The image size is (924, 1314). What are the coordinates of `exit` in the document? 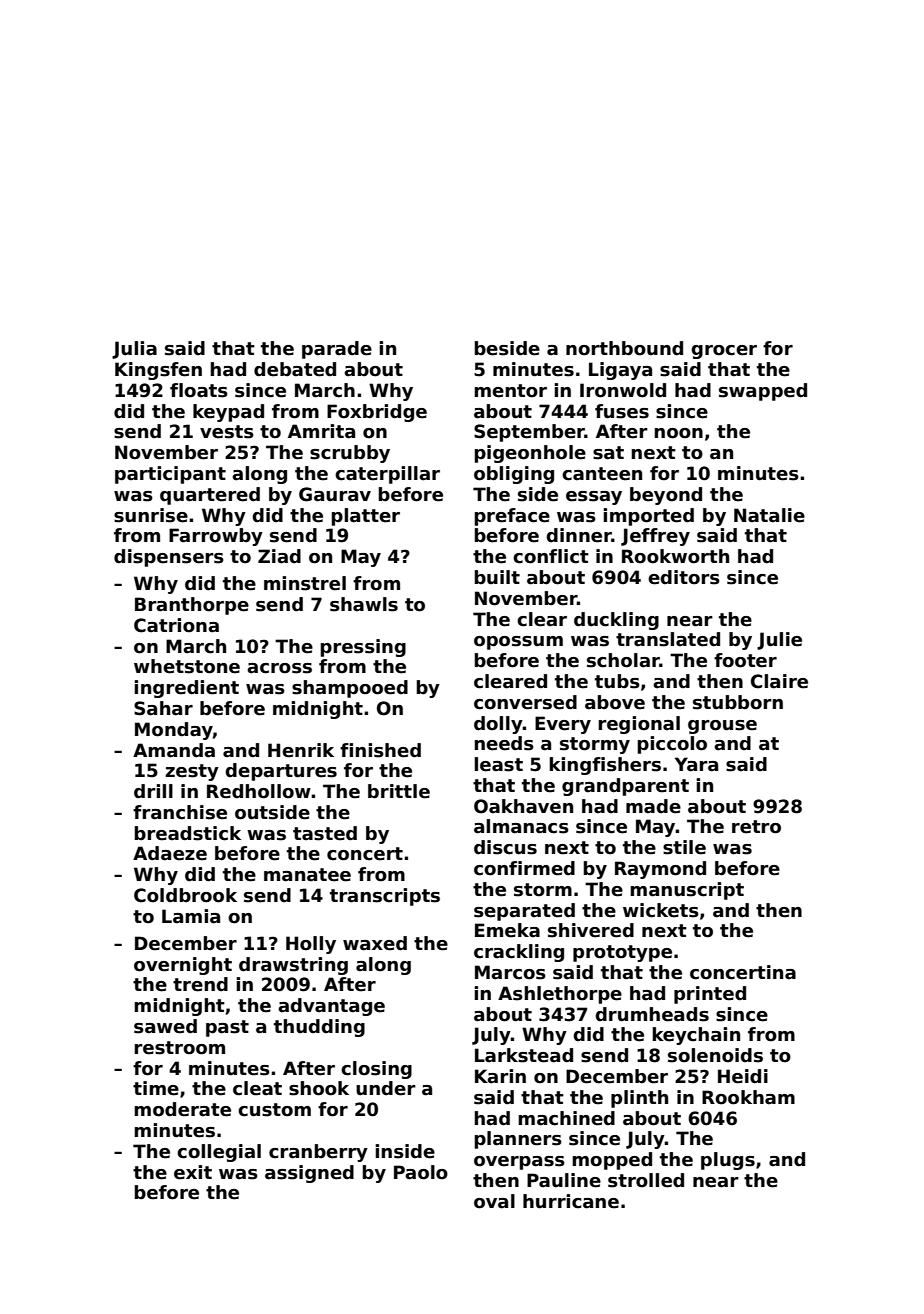 It's located at (193, 1172).
